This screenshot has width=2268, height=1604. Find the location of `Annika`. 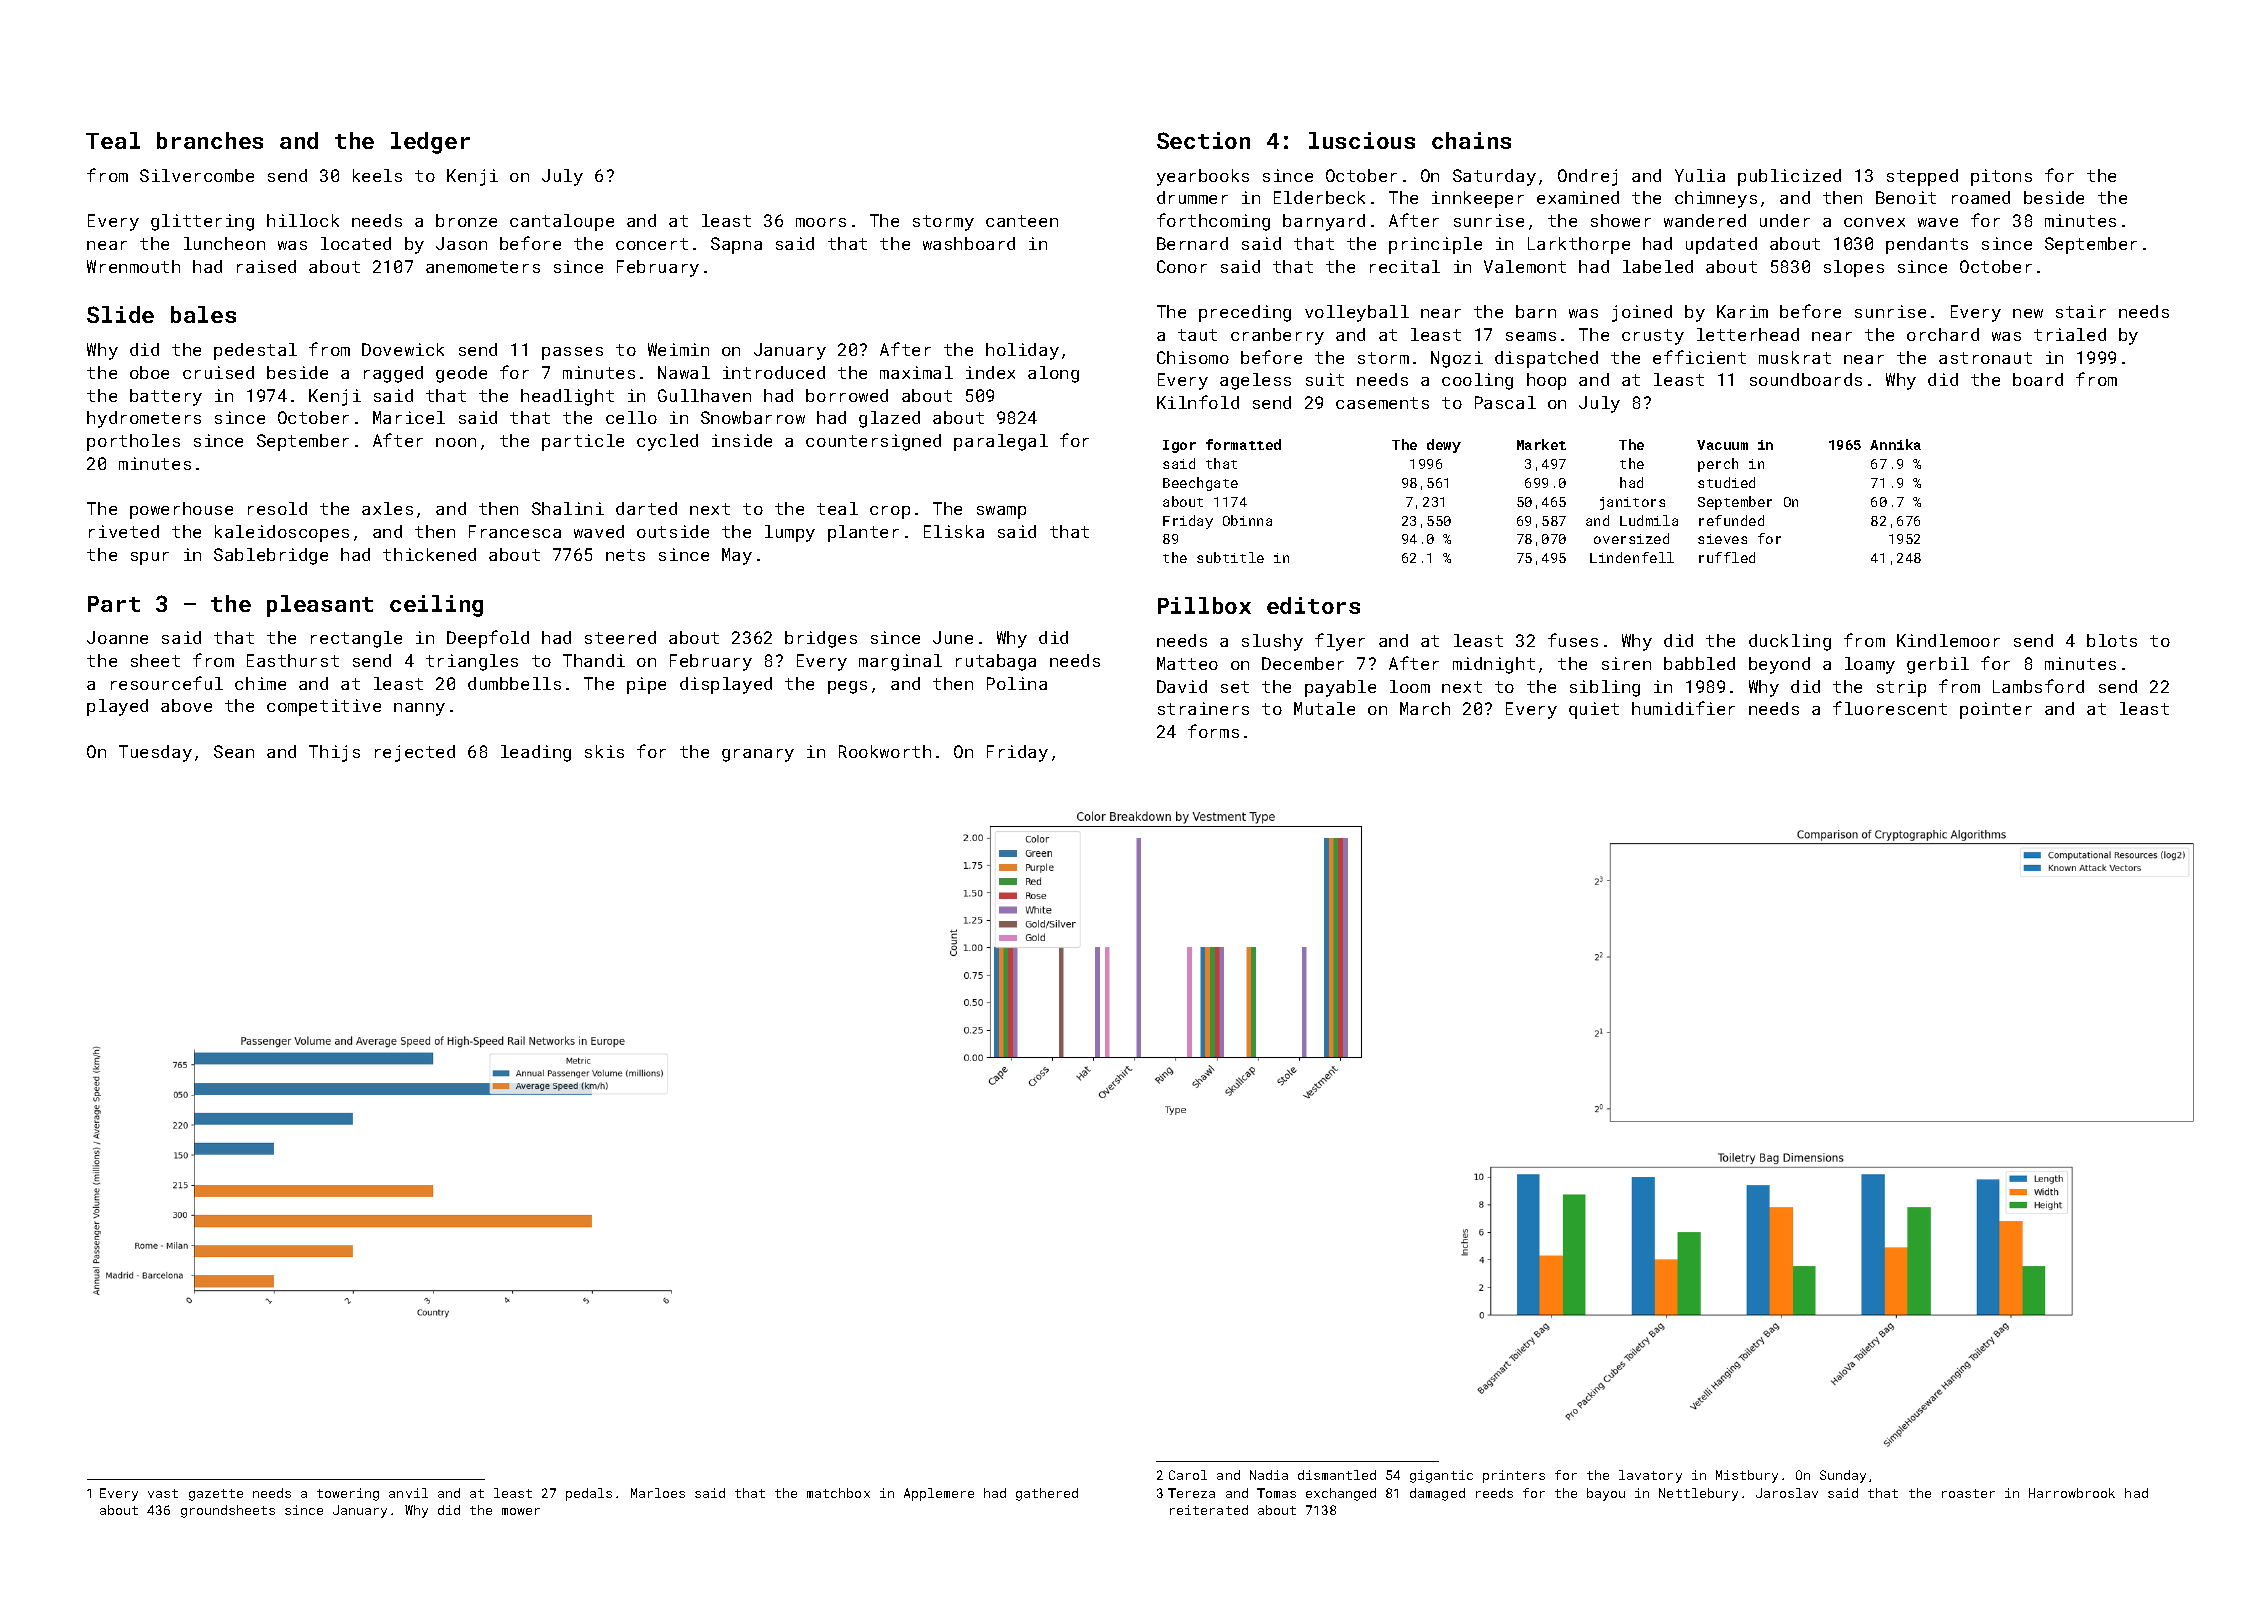

Annika is located at coordinates (1895, 444).
